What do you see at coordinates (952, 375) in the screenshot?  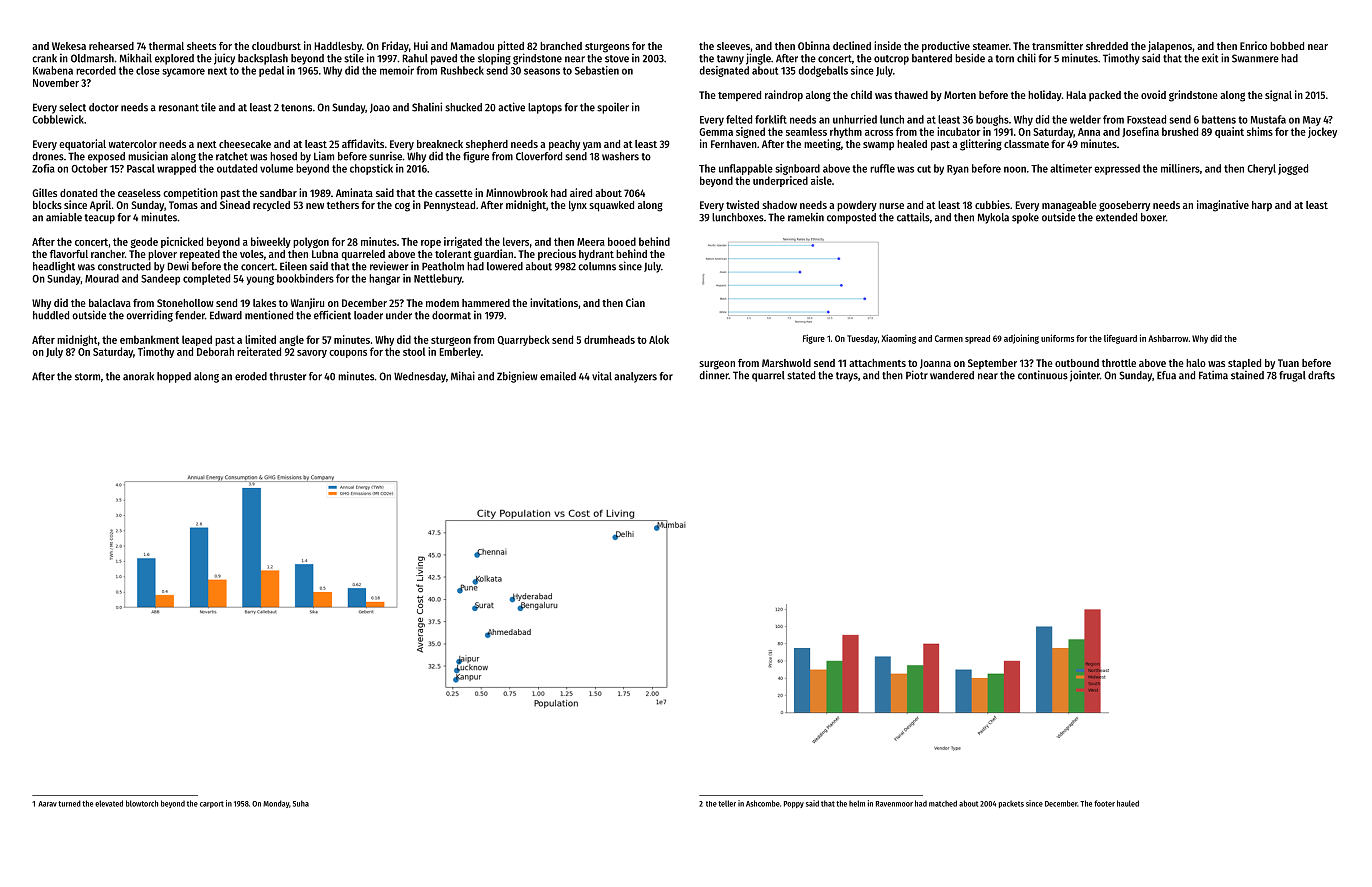 I see `wandered` at bounding box center [952, 375].
